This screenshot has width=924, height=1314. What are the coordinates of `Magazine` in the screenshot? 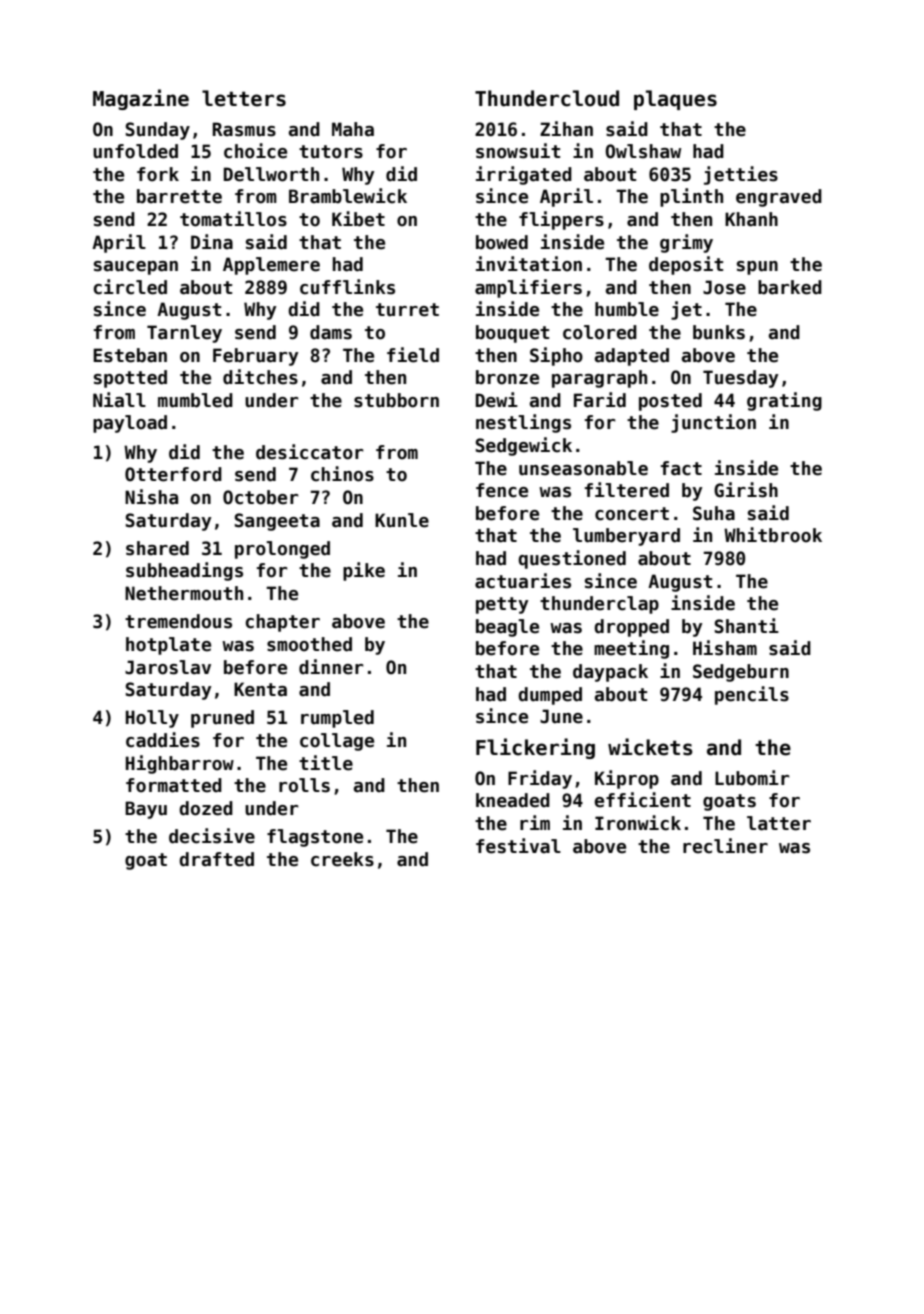 It's located at (141, 99).
